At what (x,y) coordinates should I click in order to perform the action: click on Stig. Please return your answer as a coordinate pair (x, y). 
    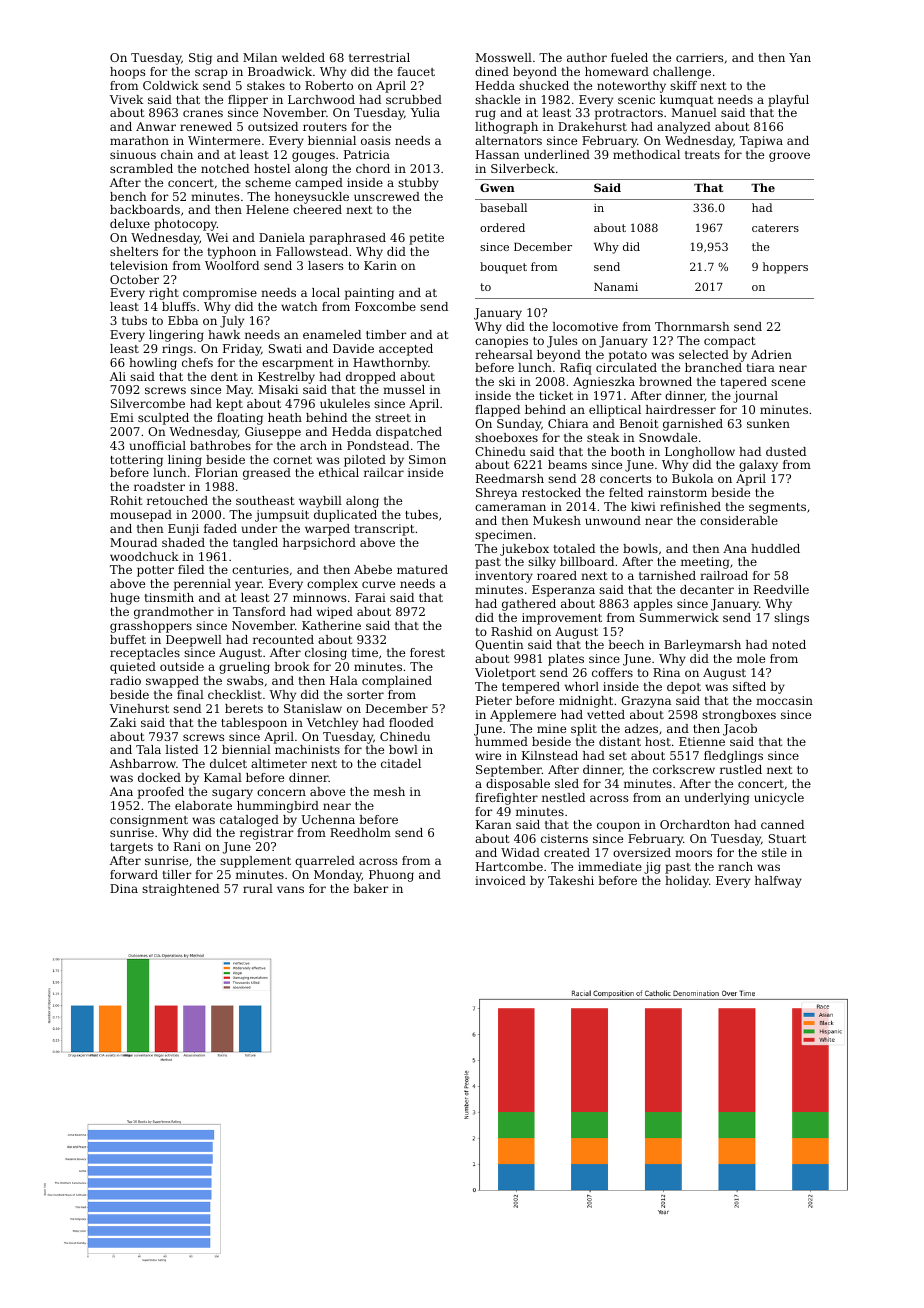
    Looking at the image, I should click on (200, 59).
